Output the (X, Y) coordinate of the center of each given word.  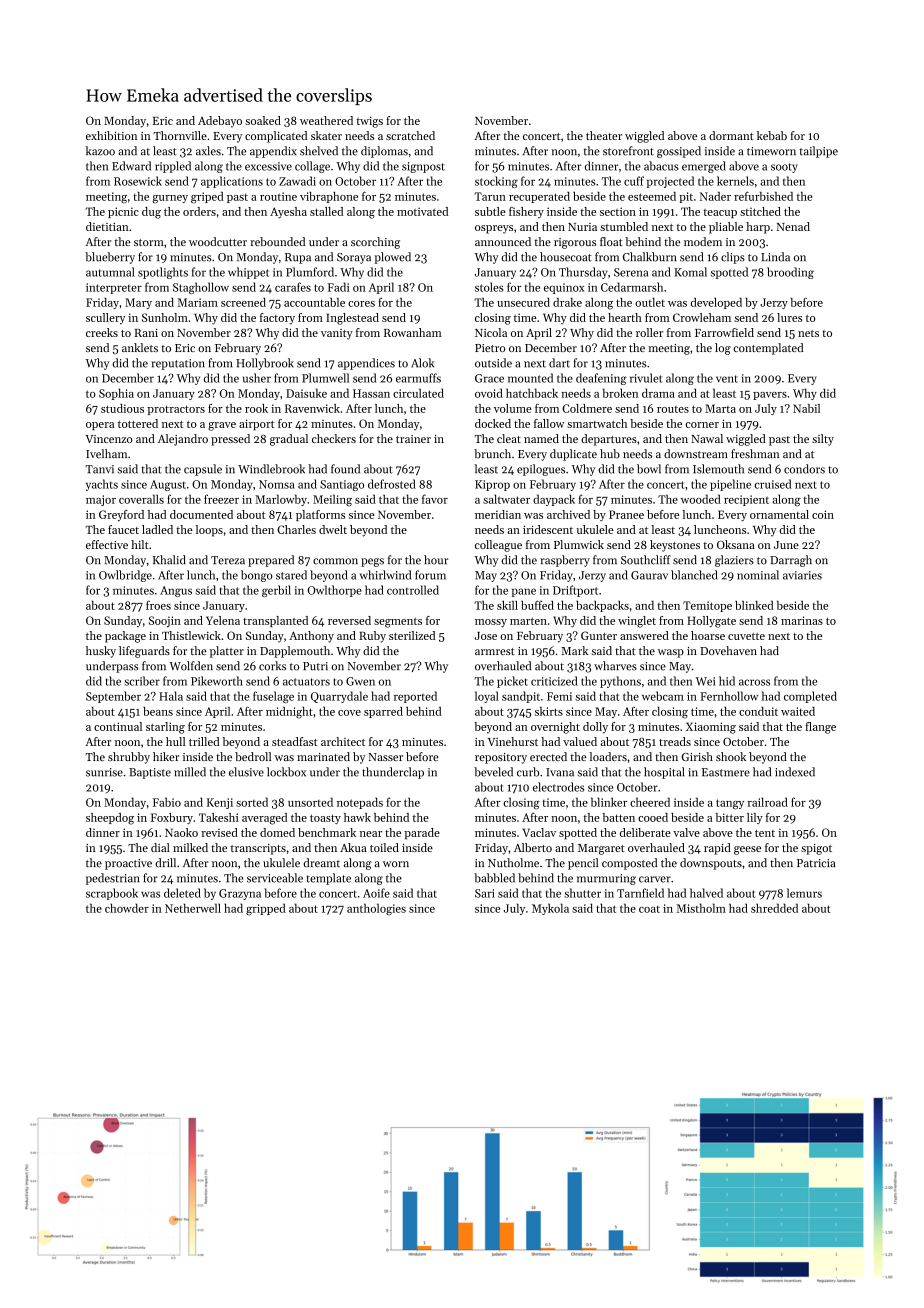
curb (528, 772)
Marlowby (281, 500)
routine (278, 196)
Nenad (793, 226)
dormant (731, 135)
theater (604, 135)
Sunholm (165, 317)
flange (820, 728)
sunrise (104, 772)
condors (804, 469)
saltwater (506, 499)
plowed (393, 258)
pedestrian (112, 879)
